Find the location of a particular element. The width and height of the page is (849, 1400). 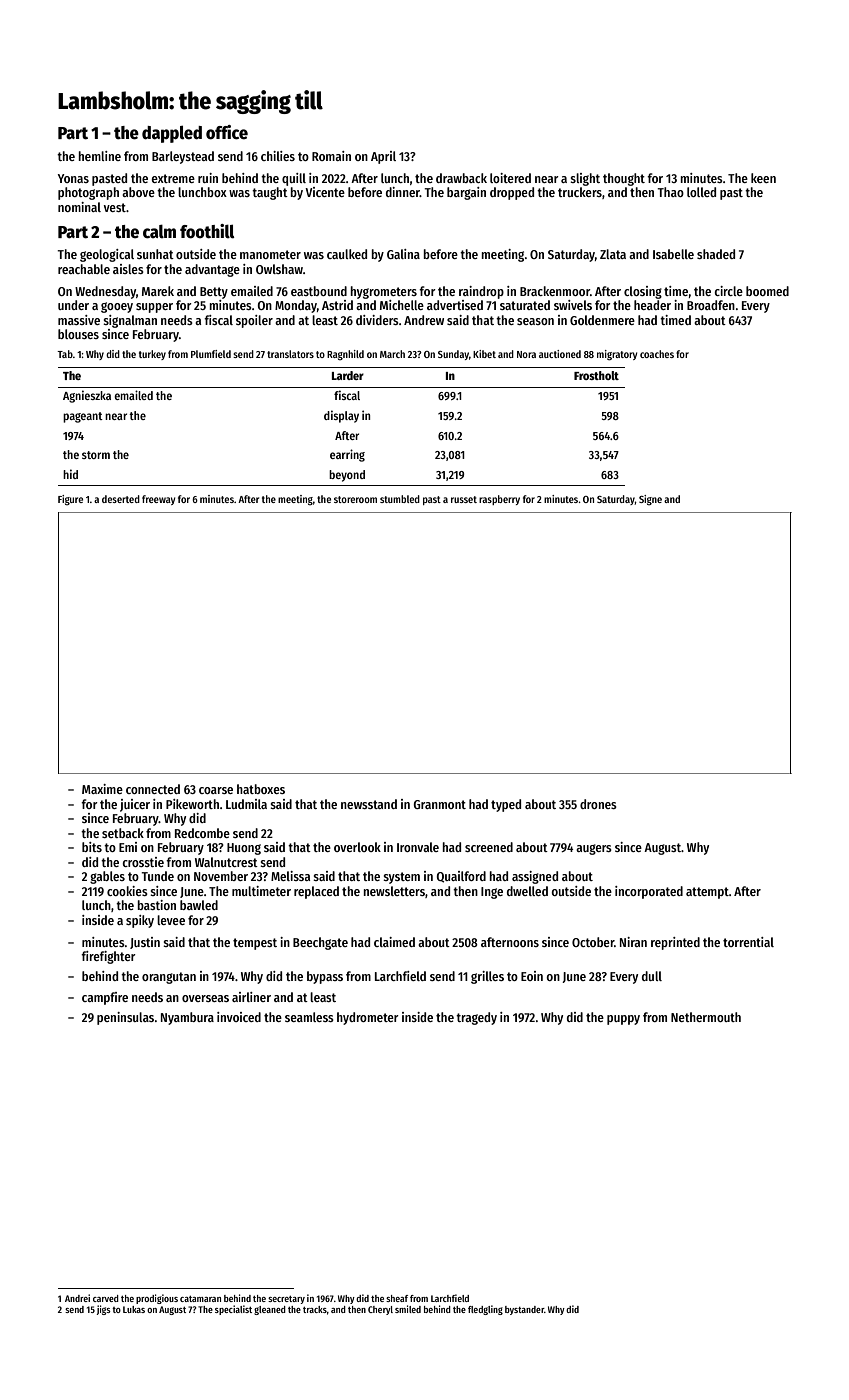

calm is located at coordinates (159, 232).
